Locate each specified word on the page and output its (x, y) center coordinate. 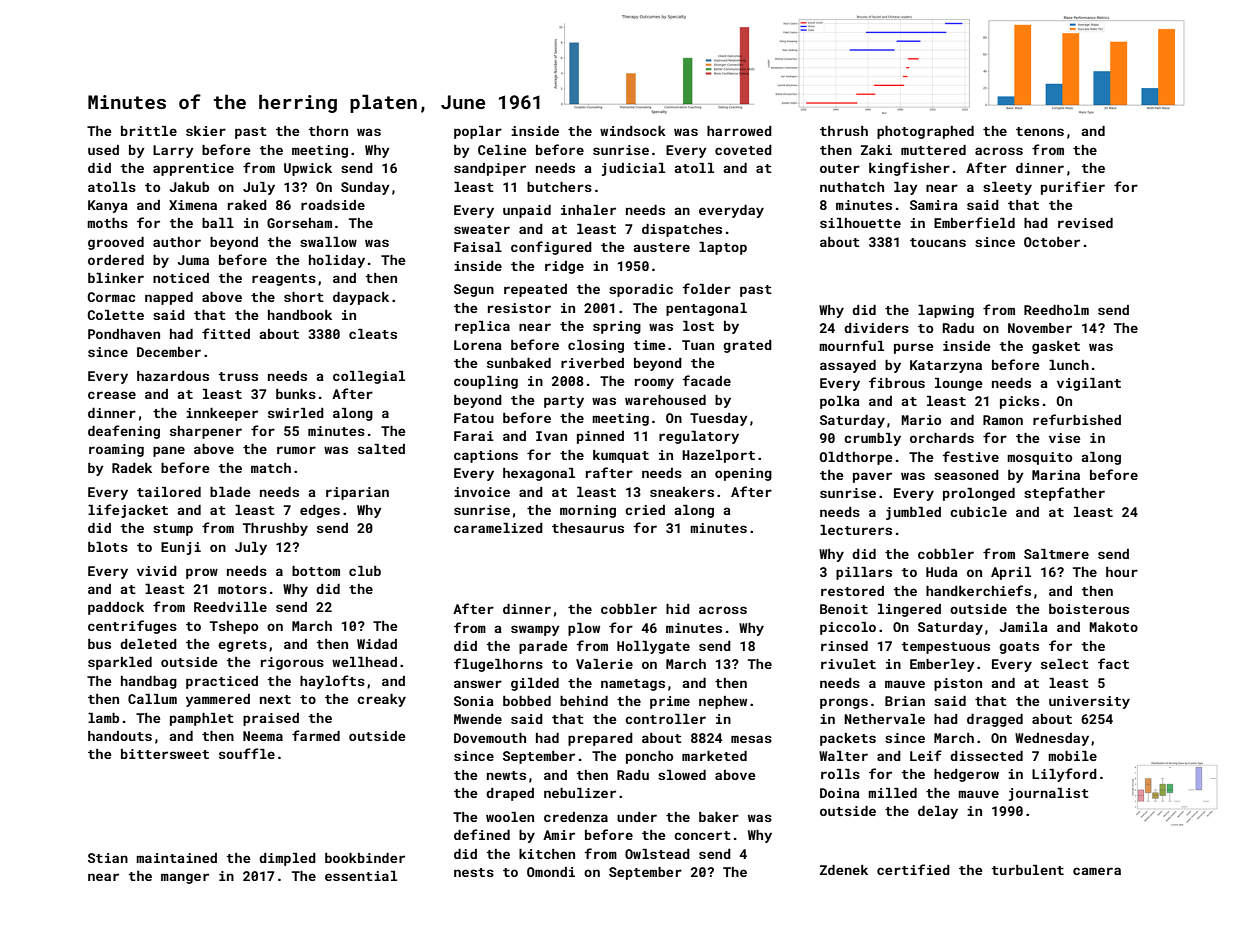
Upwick (308, 169)
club (365, 571)
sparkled (120, 663)
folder (706, 288)
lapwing (946, 311)
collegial (369, 377)
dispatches (682, 230)
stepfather (1064, 494)
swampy (535, 630)
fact (1113, 663)
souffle (247, 753)
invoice (482, 492)
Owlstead (657, 854)
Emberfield (974, 222)
